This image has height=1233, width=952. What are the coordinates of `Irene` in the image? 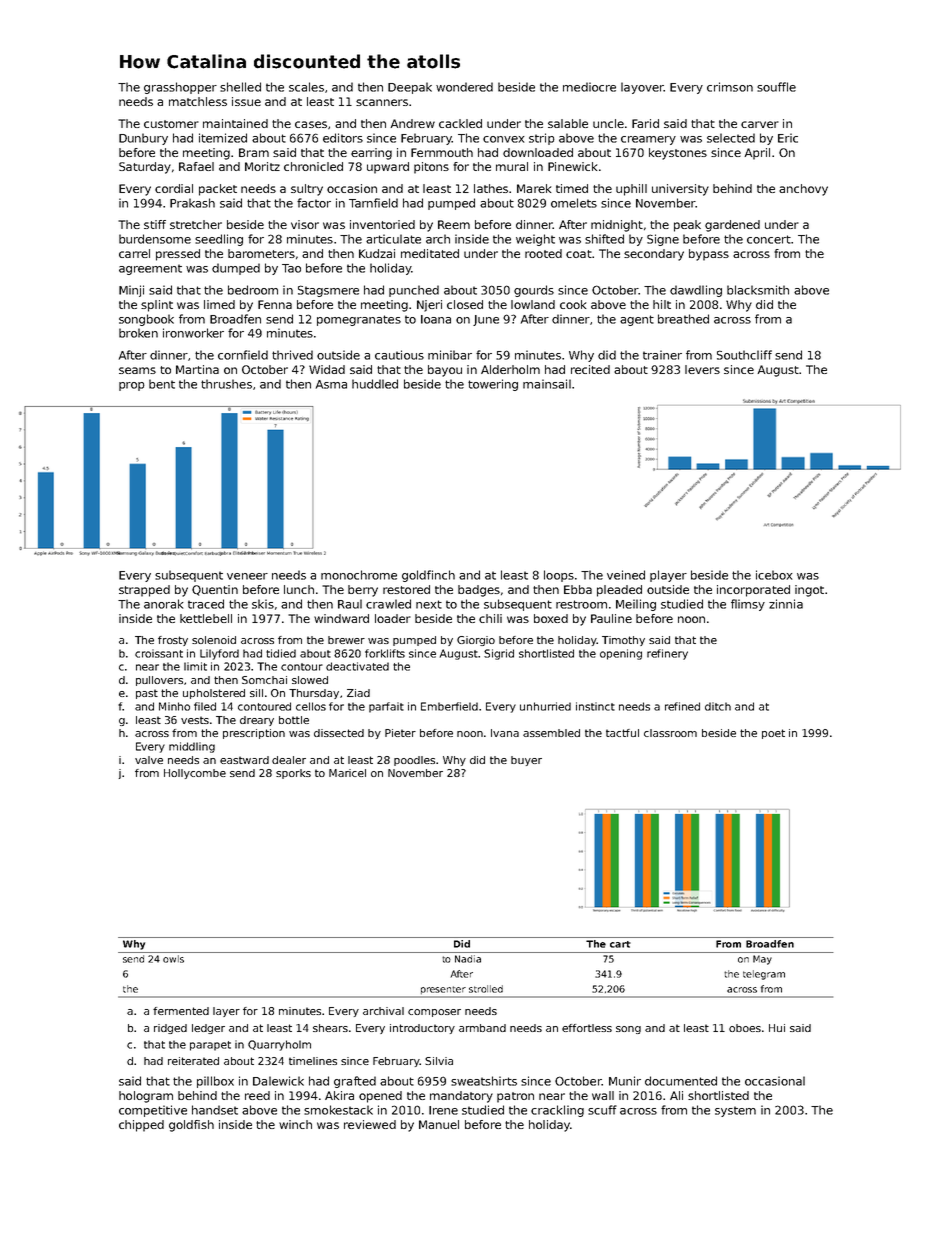 It's located at (443, 1110).
